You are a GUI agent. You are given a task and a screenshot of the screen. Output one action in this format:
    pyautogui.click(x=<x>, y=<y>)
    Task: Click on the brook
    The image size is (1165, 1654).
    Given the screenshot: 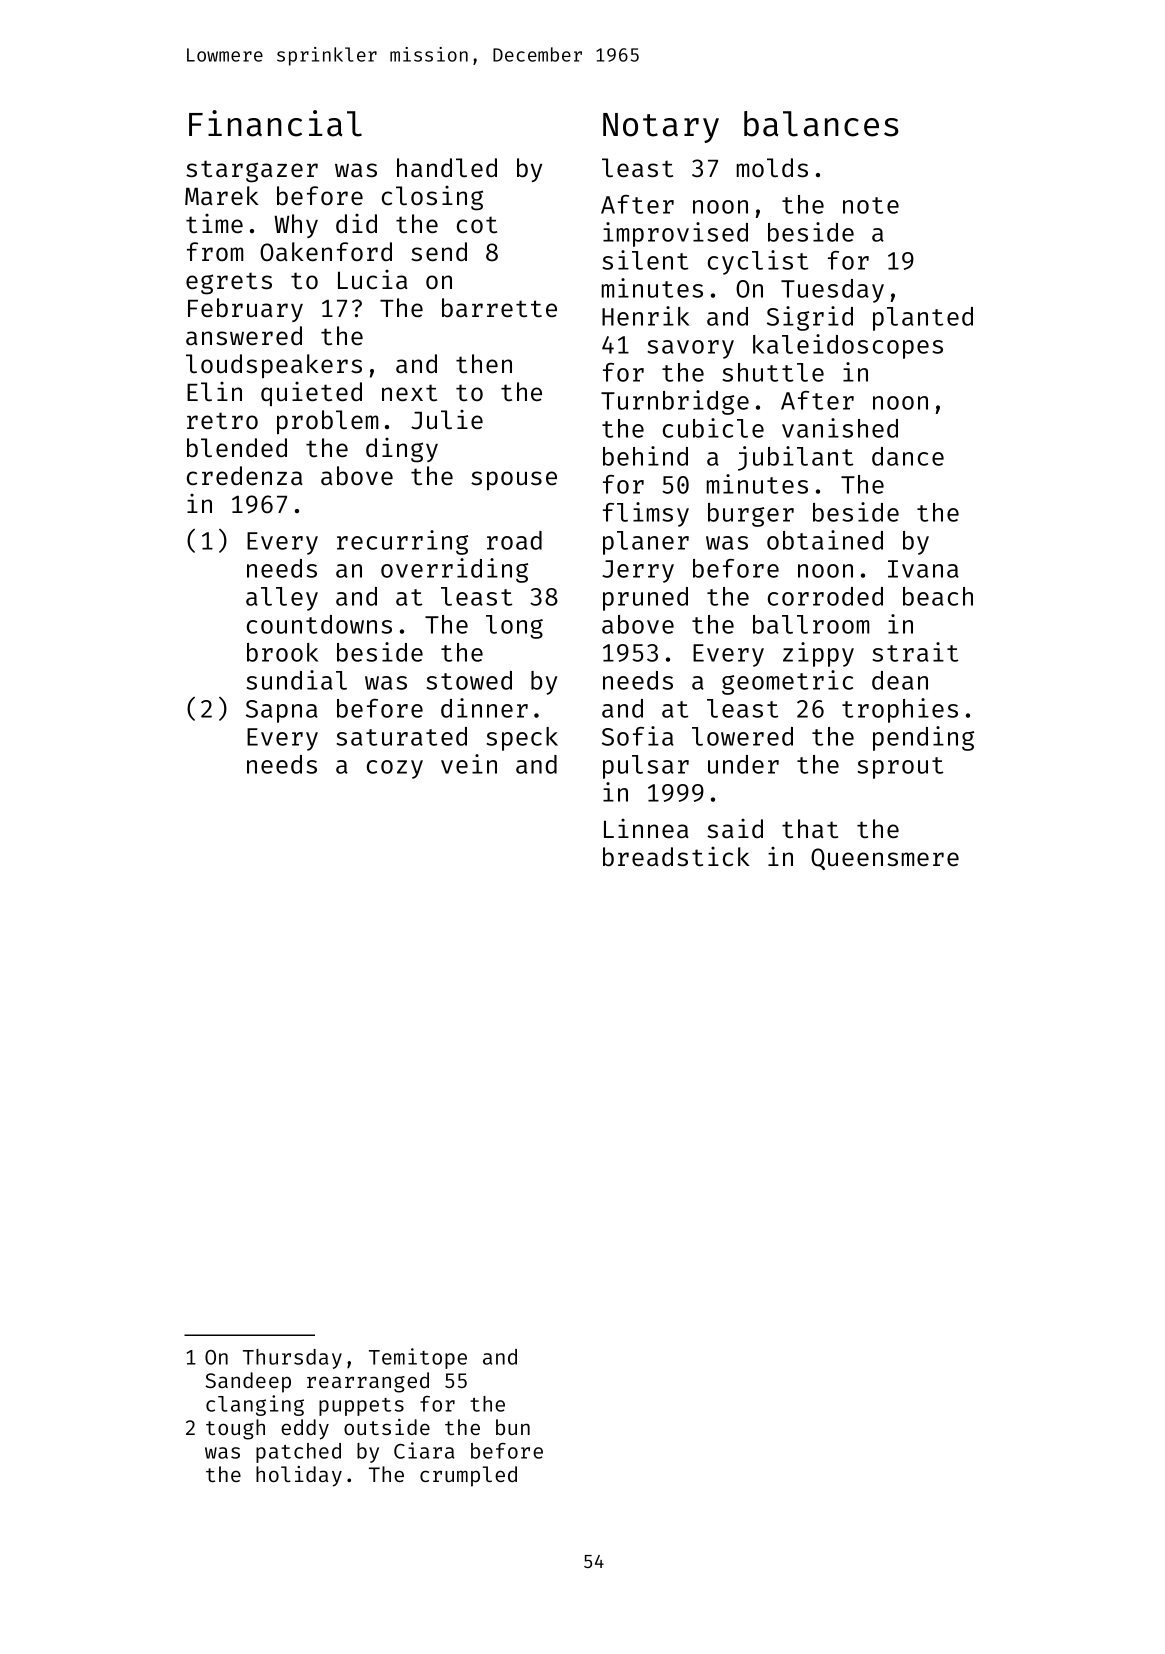 What is the action you would take?
    pyautogui.click(x=282, y=652)
